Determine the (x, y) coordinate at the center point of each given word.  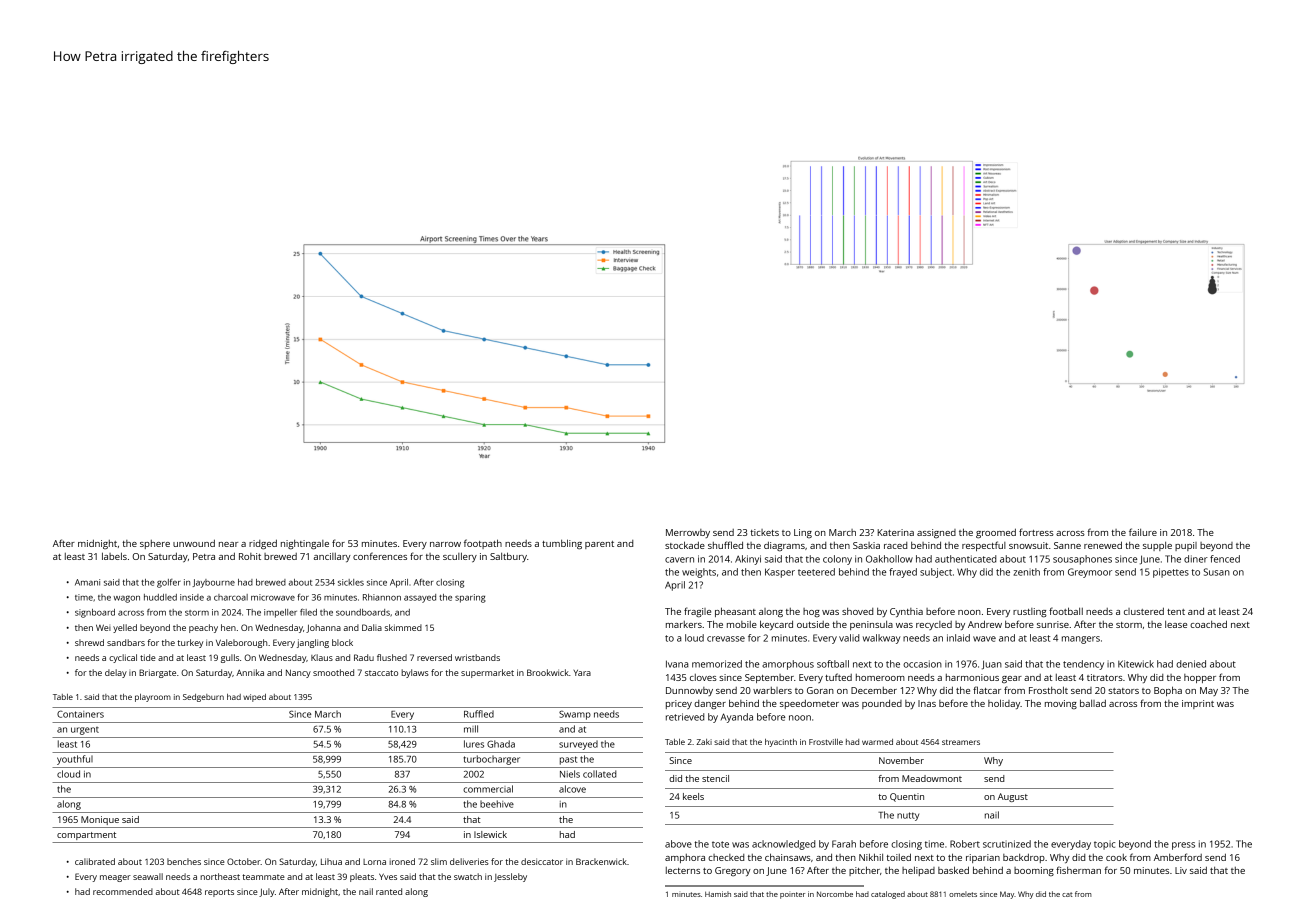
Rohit (250, 556)
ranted (389, 891)
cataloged (888, 895)
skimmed (403, 627)
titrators (1105, 677)
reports (219, 893)
